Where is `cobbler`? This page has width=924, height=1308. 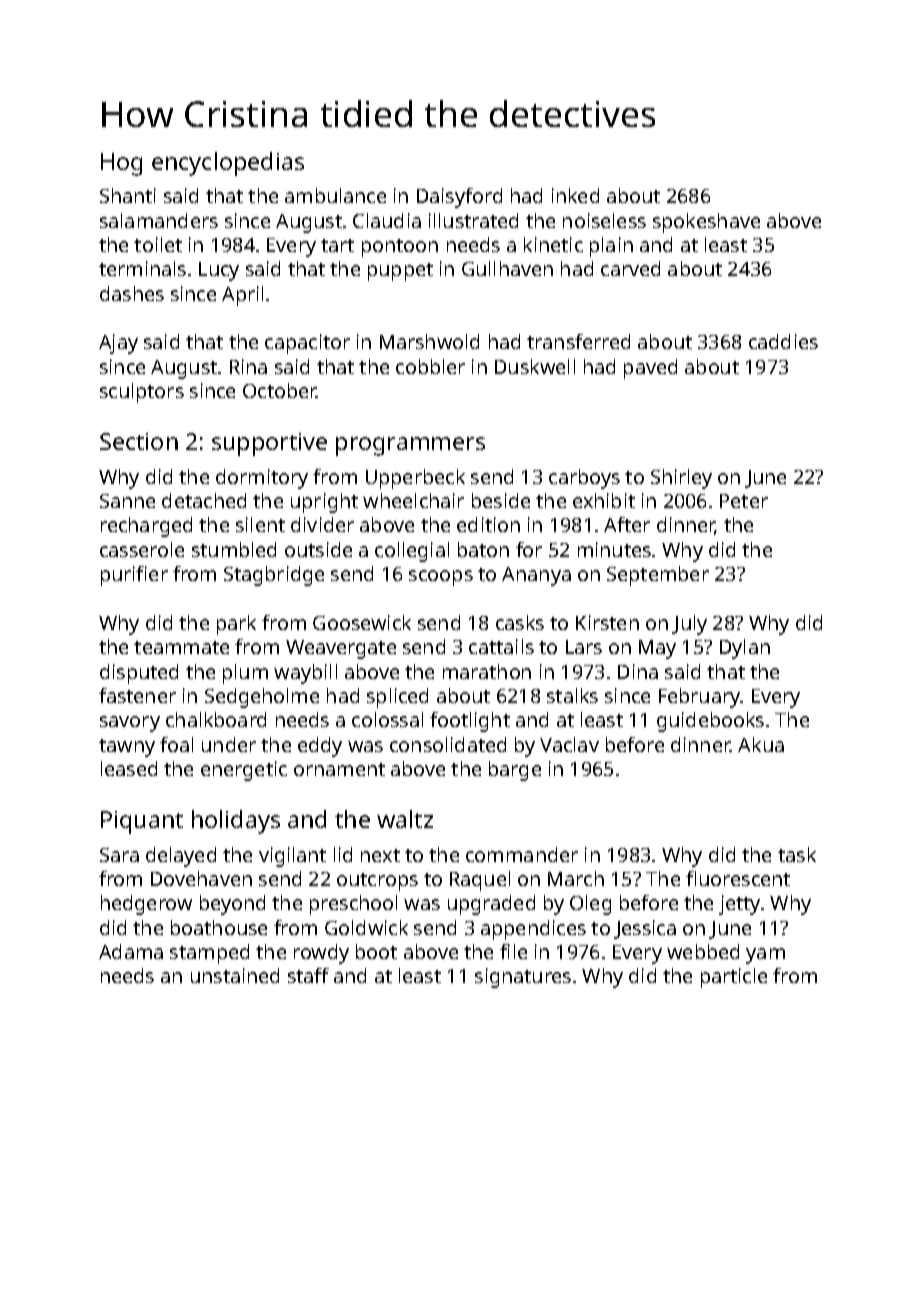 cobbler is located at coordinates (430, 366).
